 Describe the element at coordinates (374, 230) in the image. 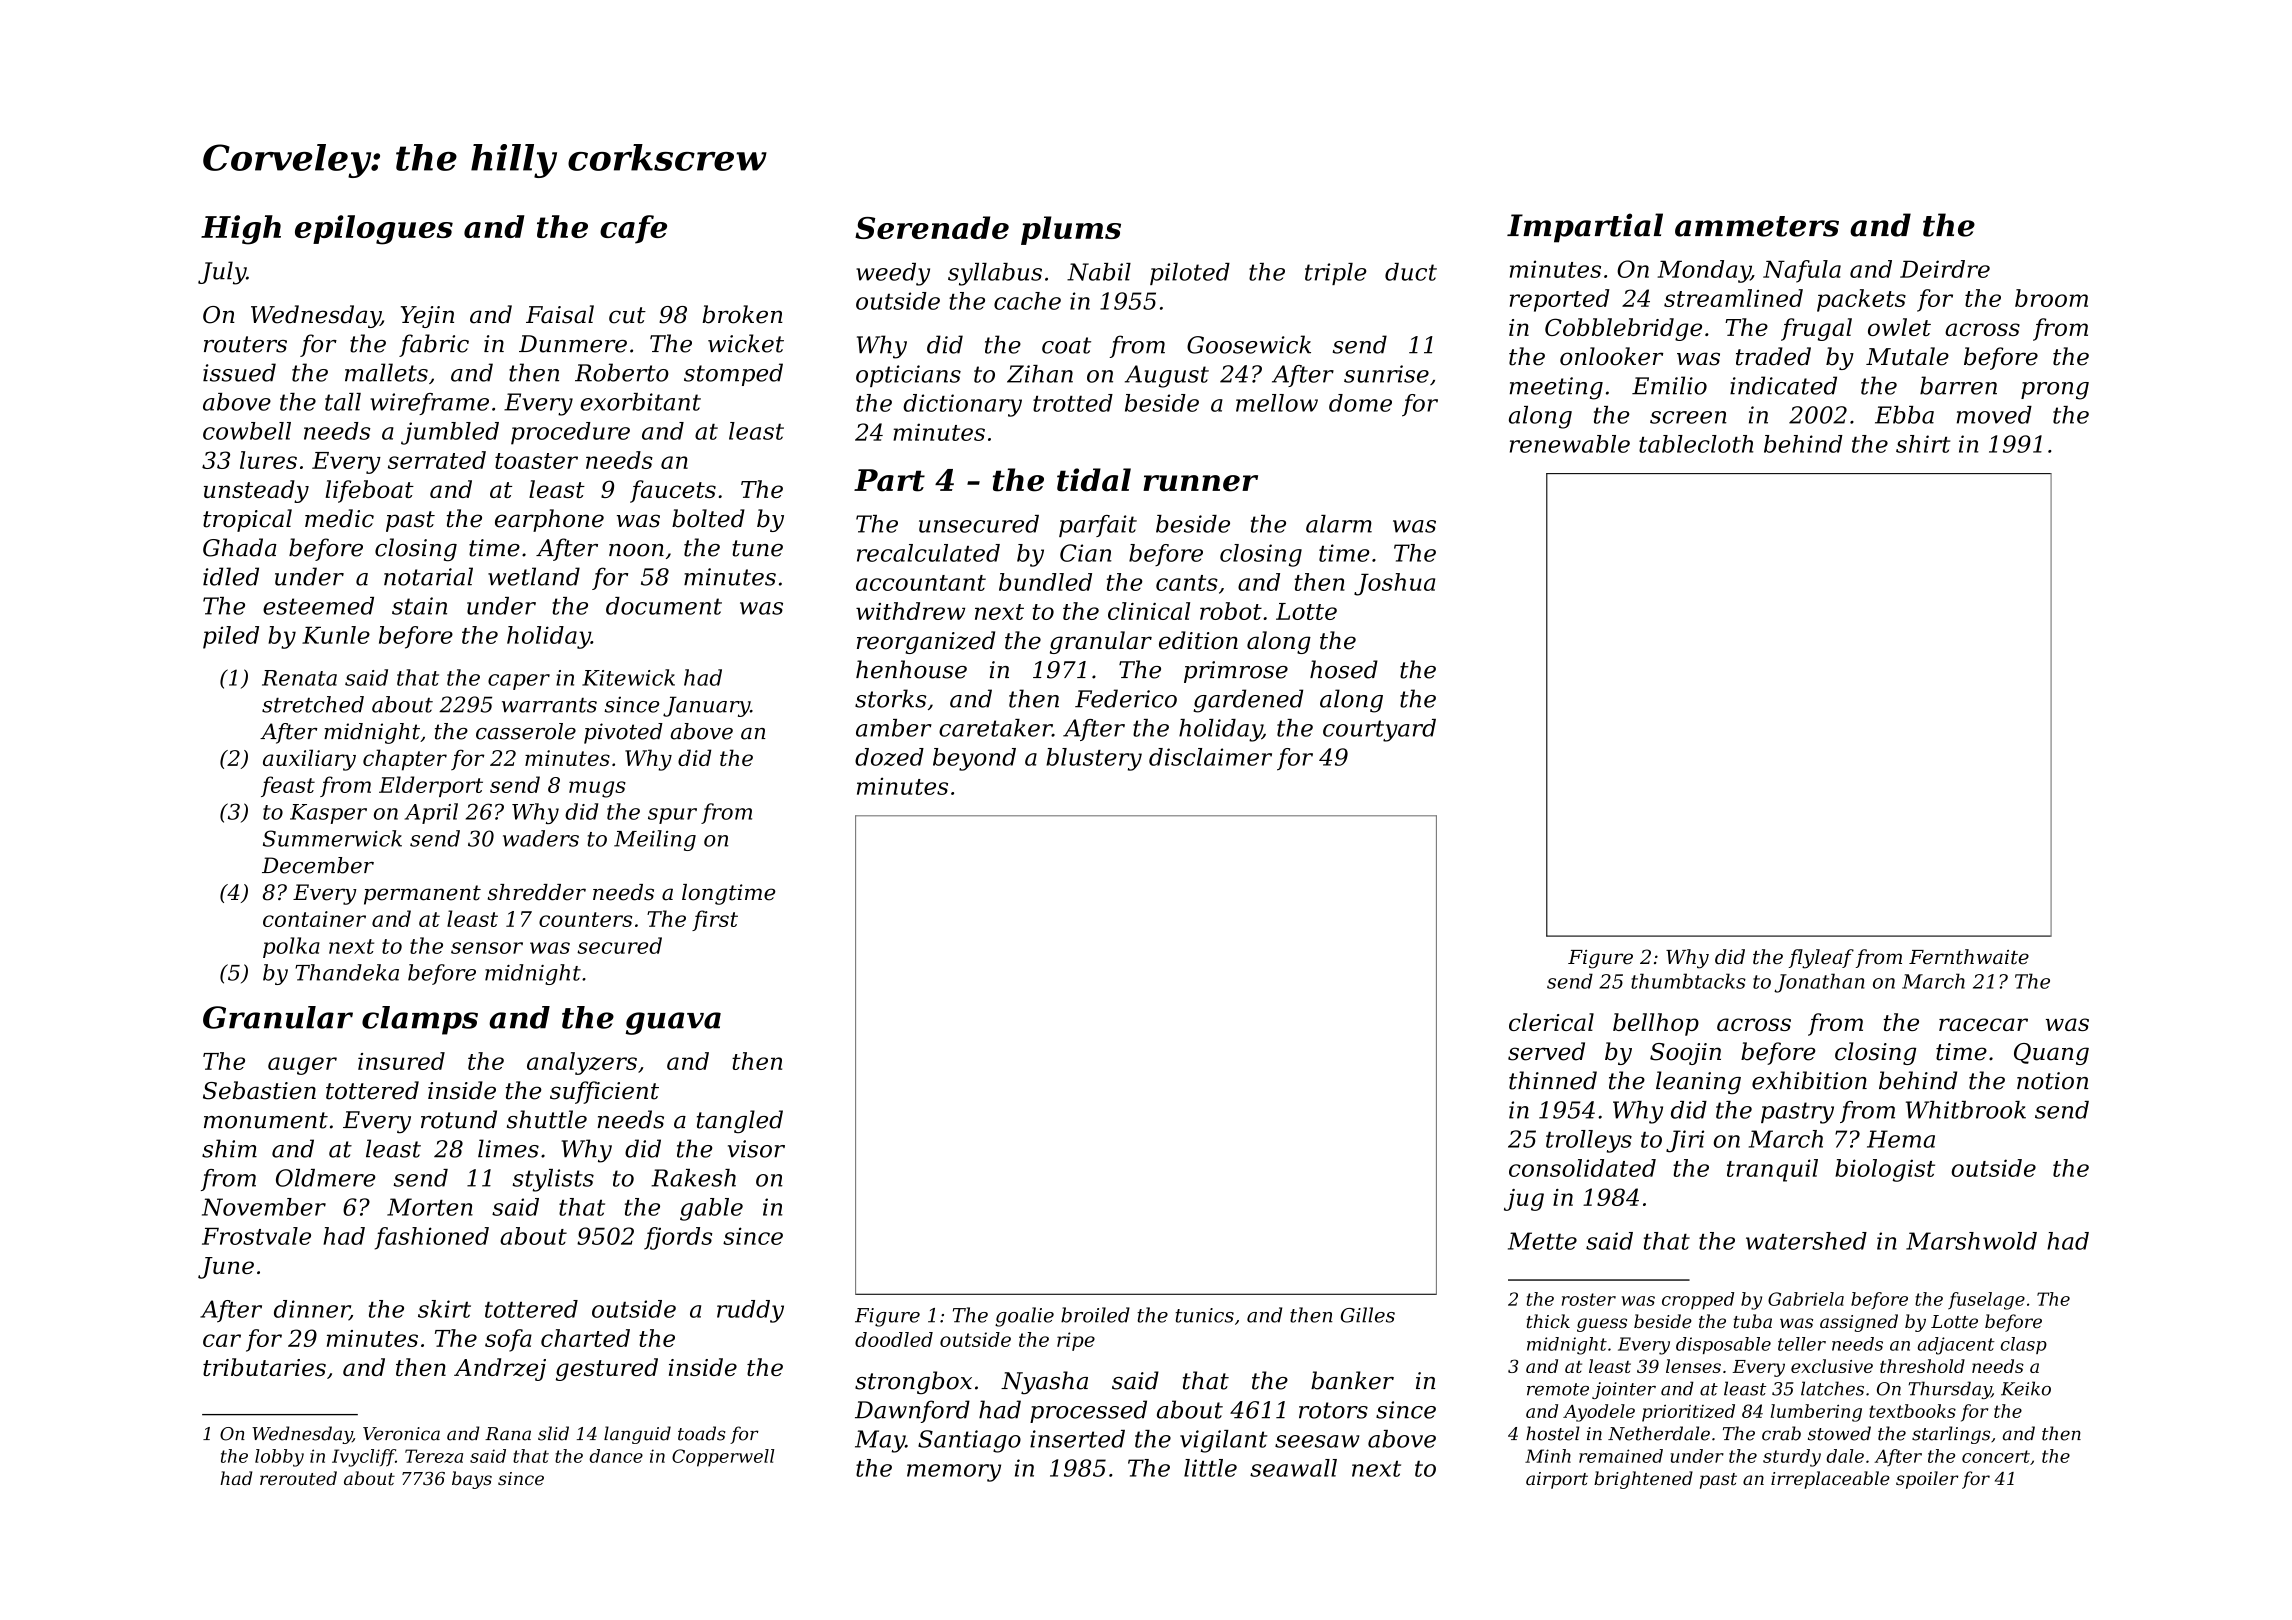

I see `epilogues` at that location.
